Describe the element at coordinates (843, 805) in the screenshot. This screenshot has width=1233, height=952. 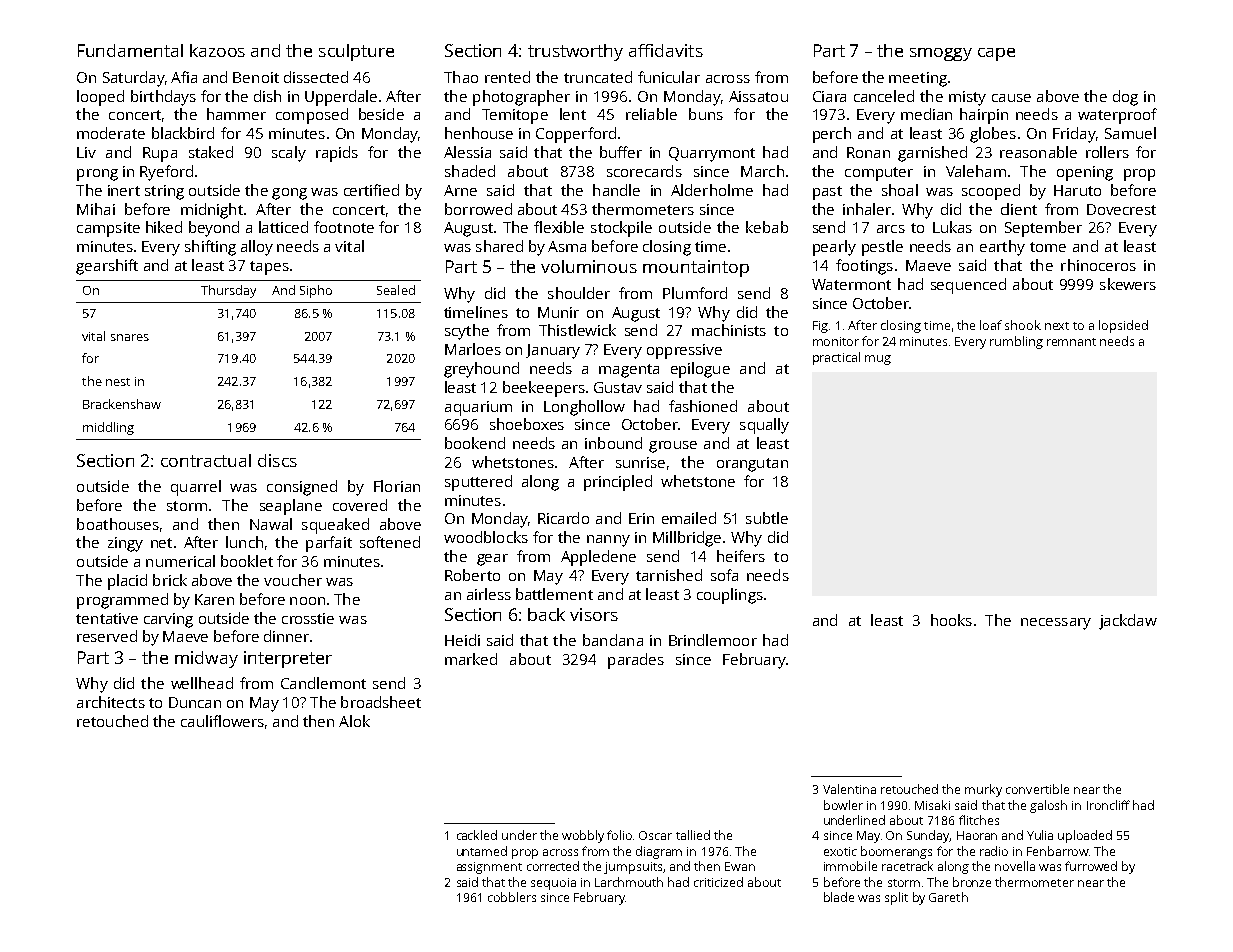
I see `bowler` at that location.
